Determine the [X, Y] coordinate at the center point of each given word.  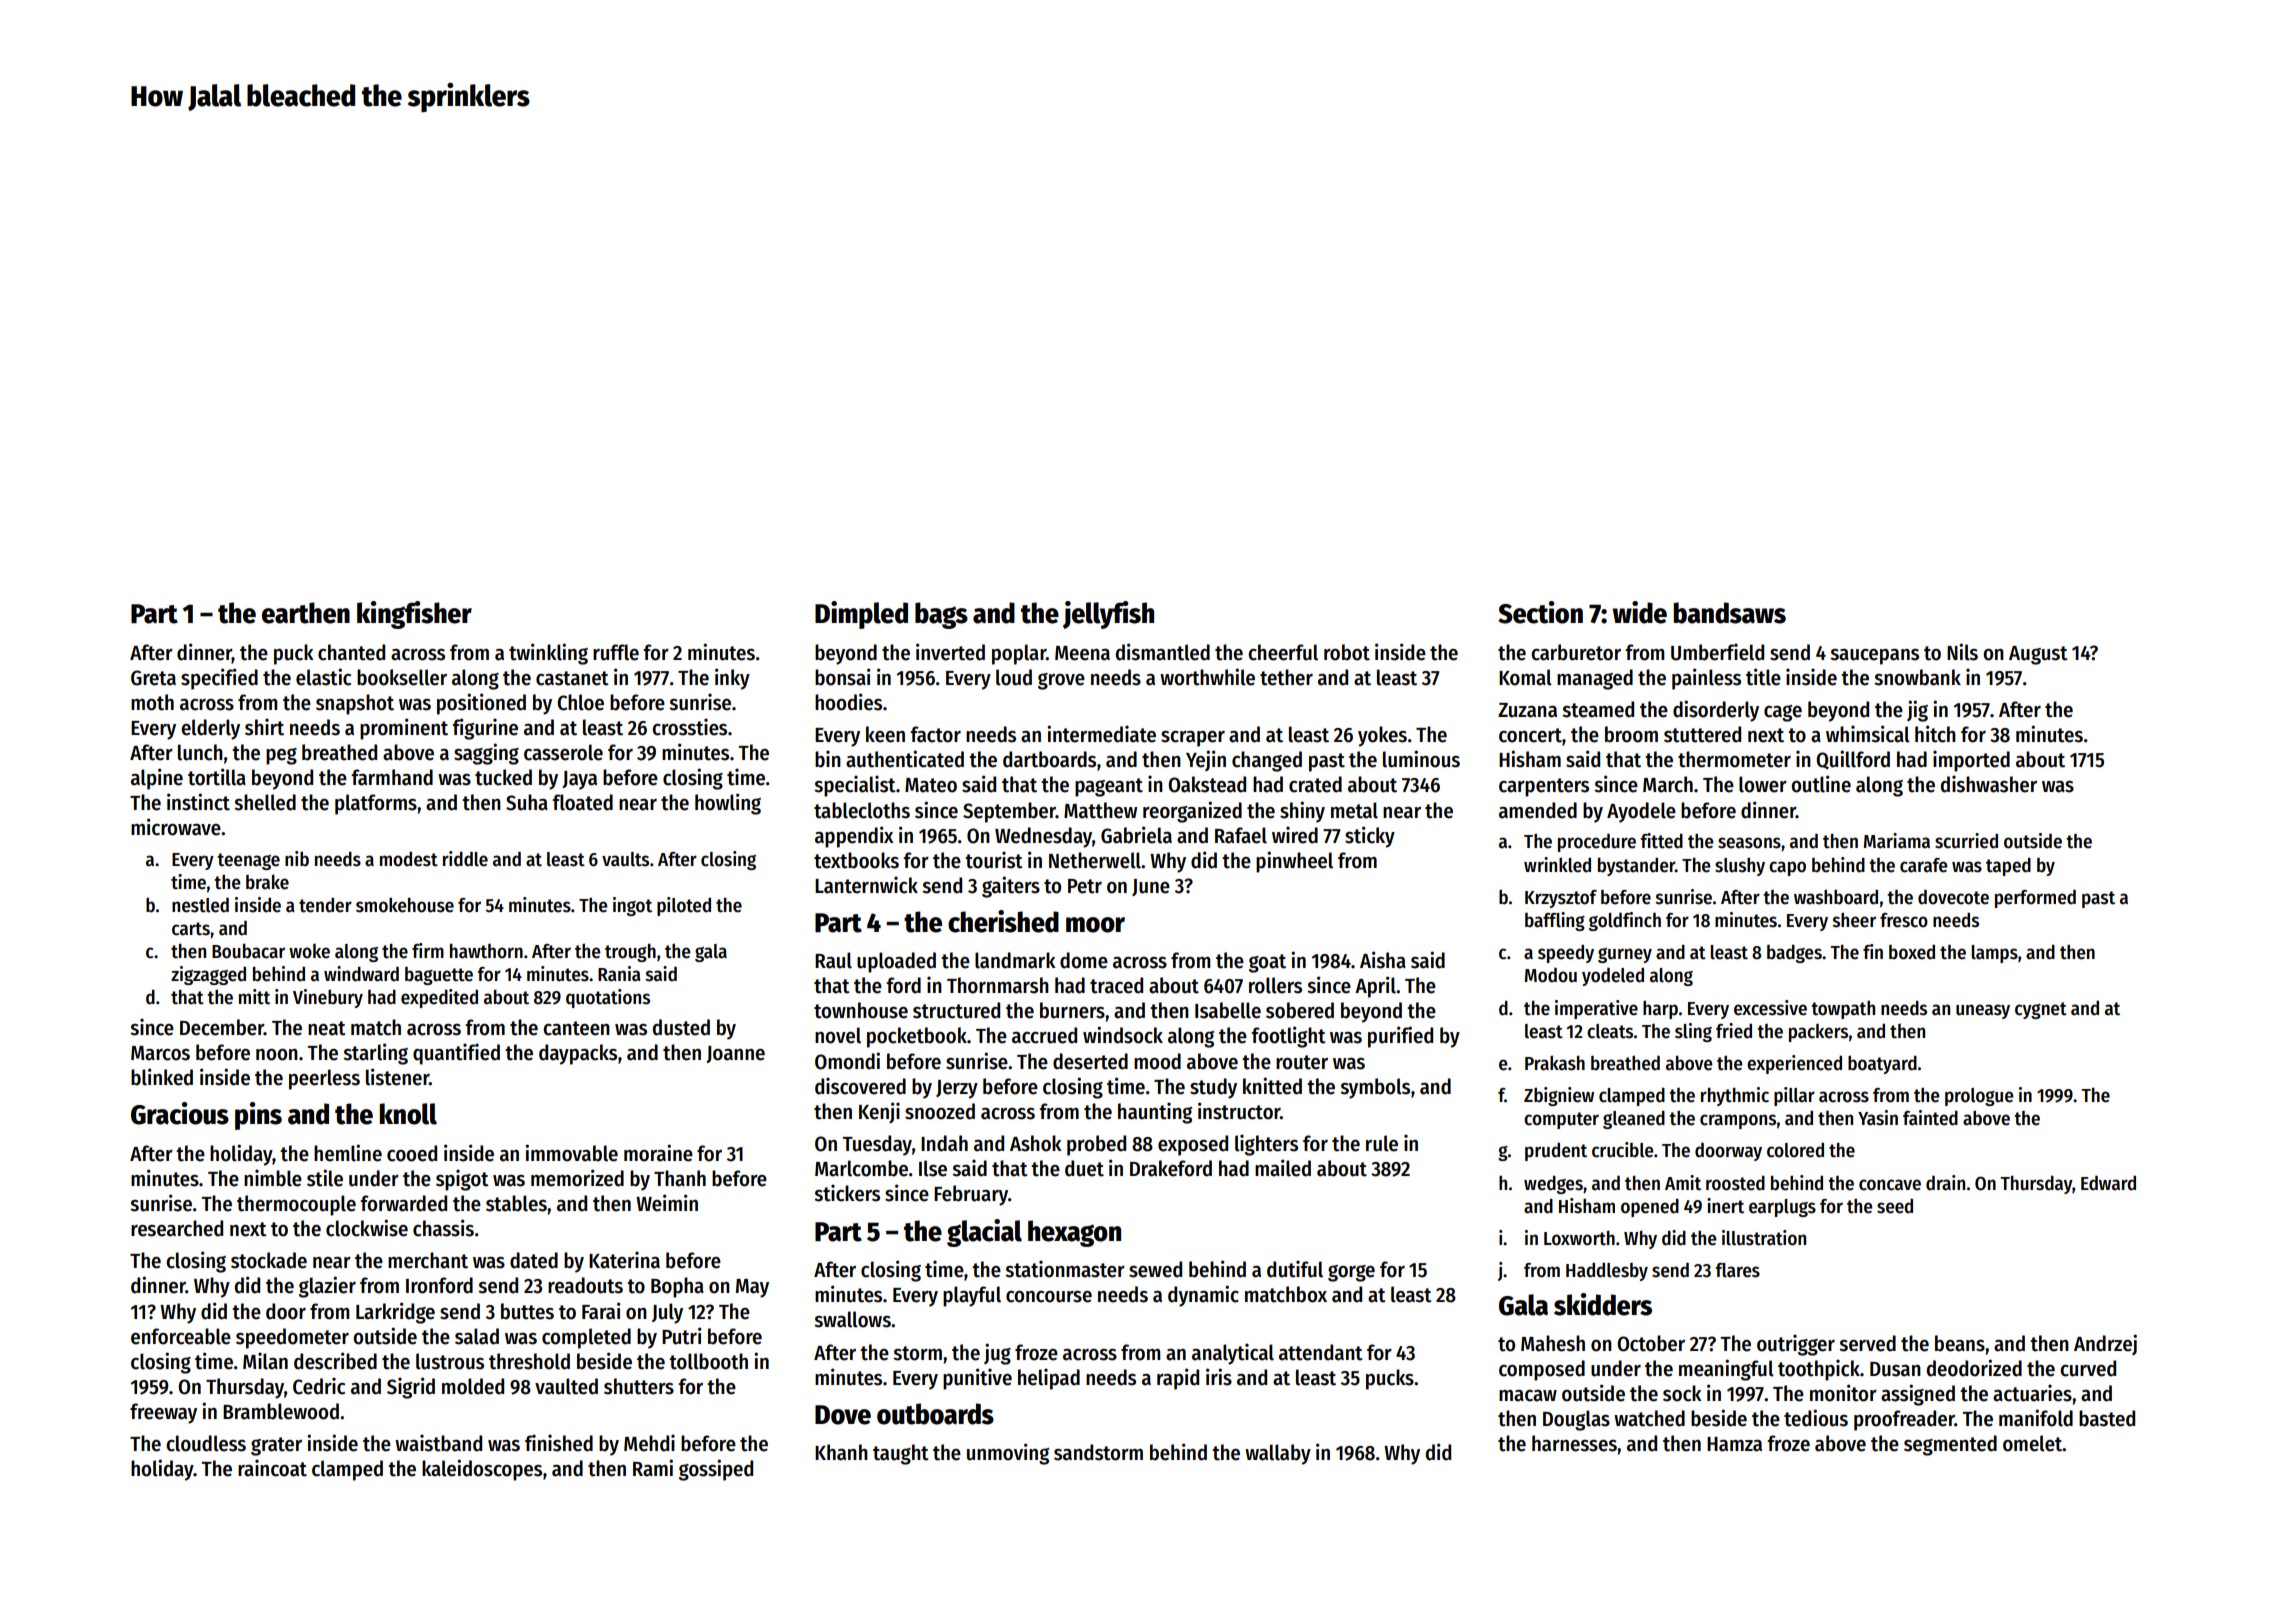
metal [1354, 810]
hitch [1935, 734]
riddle [465, 859]
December [222, 1027]
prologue [1979, 1097]
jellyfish [1108, 615]
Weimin [667, 1203]
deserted [1090, 1061]
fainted [1930, 1118]
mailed [1283, 1168]
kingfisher [414, 615]
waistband [438, 1443]
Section [1540, 612]
